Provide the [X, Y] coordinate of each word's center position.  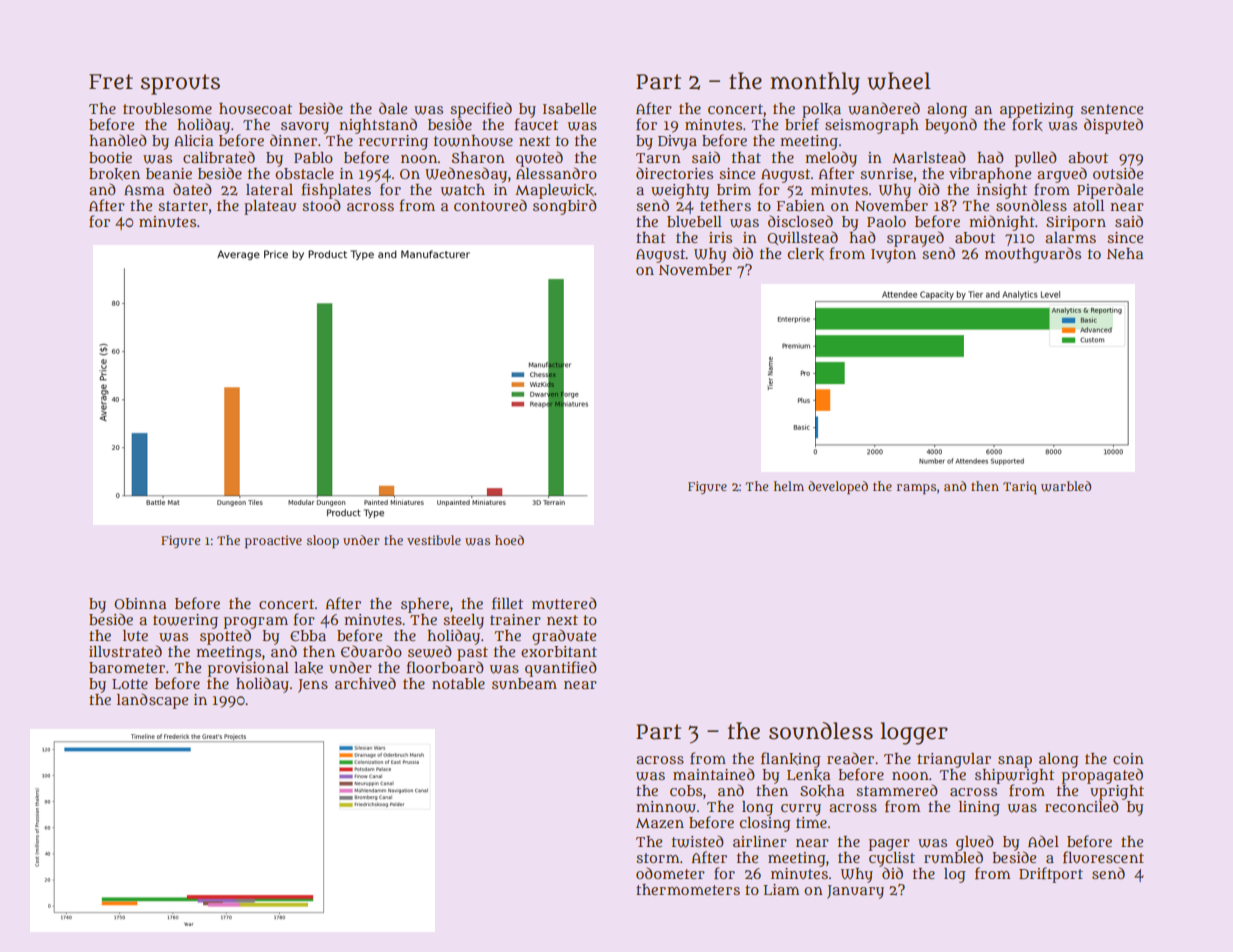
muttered [564, 603]
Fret [111, 82]
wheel [899, 81]
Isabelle [569, 108]
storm [658, 858]
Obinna [140, 603]
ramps [916, 489]
